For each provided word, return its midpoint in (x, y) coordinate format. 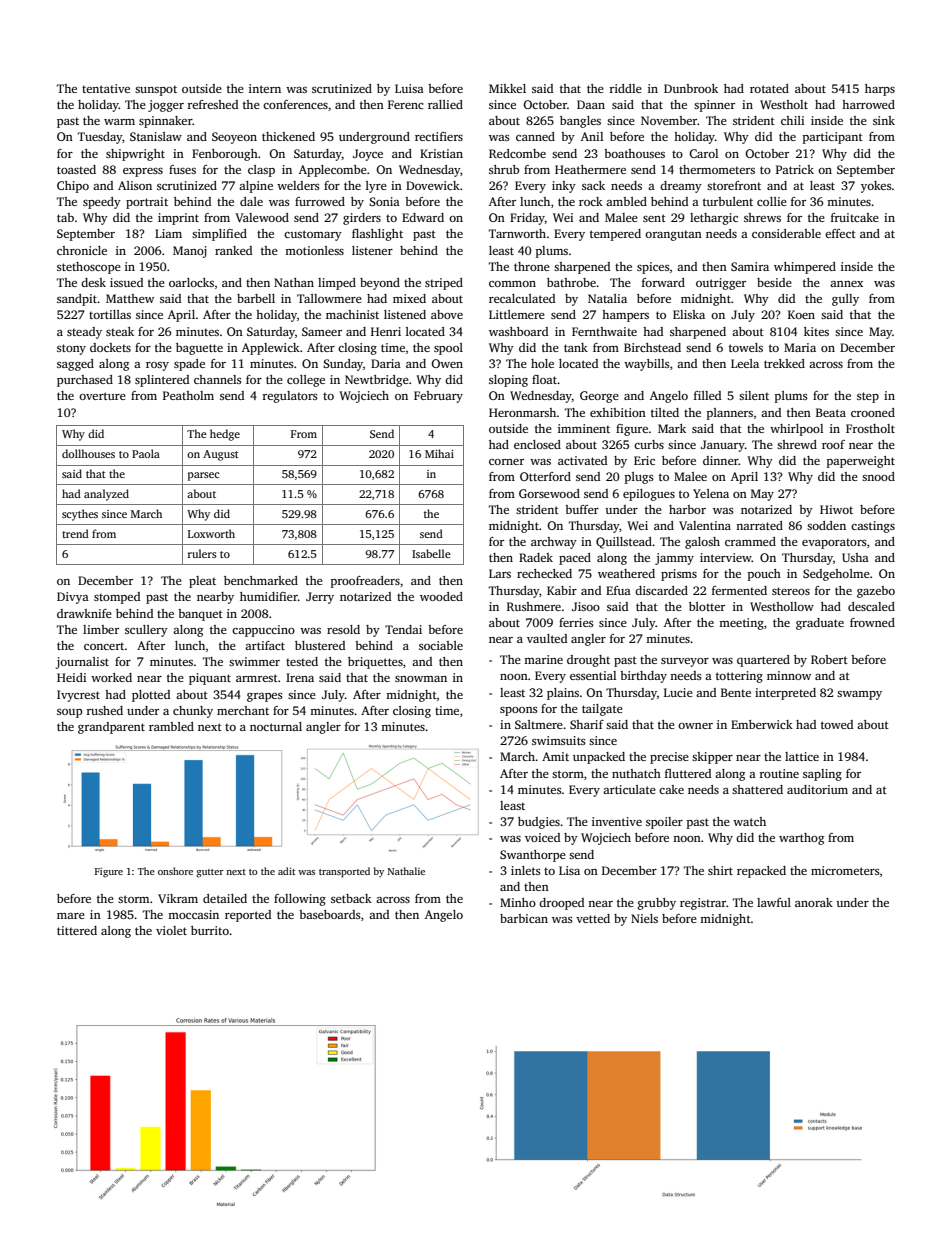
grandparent (111, 728)
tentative (106, 88)
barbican (524, 918)
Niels (644, 918)
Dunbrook (691, 88)
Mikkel (507, 88)
